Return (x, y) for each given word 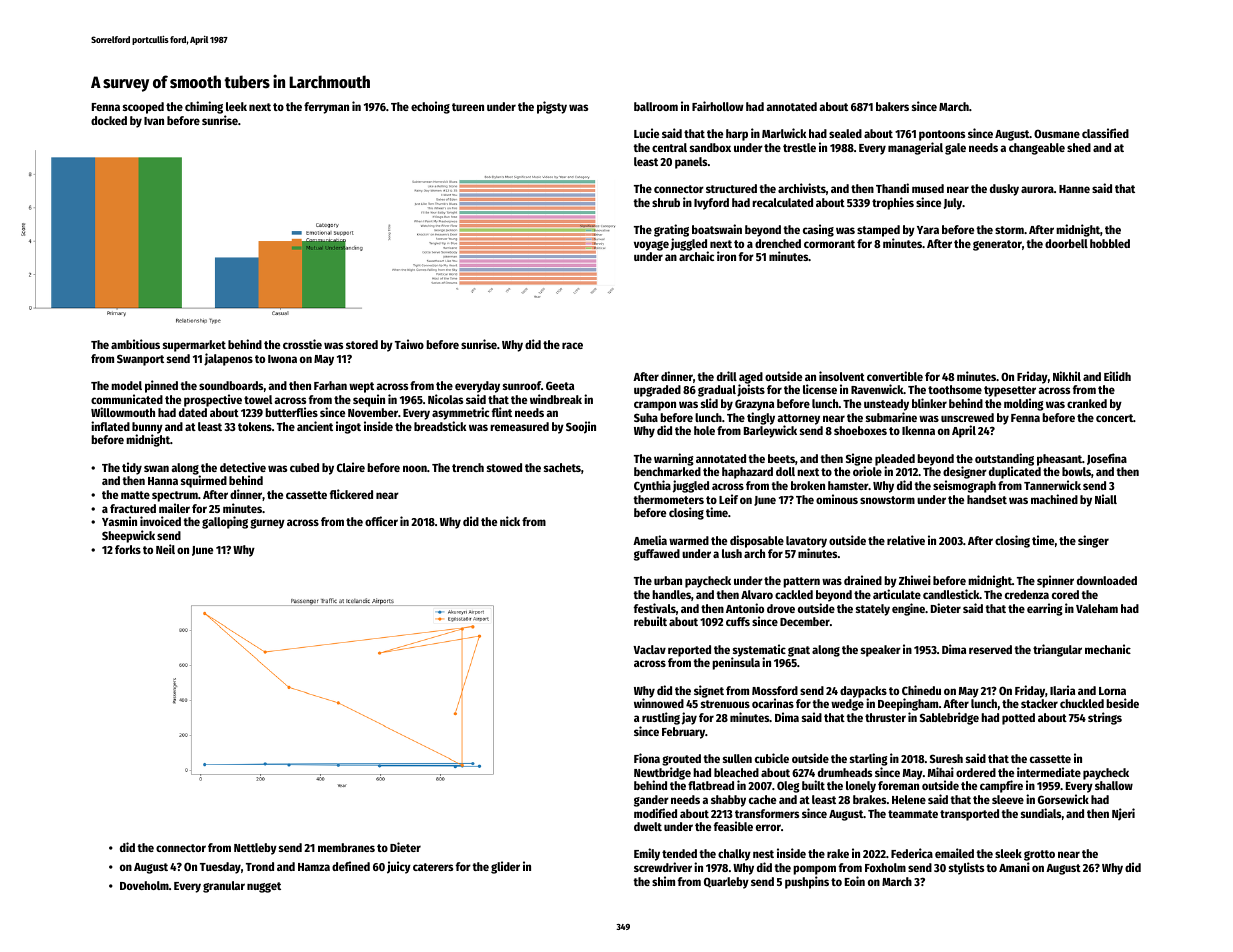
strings (1105, 718)
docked (109, 120)
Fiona (647, 758)
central (669, 147)
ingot (348, 427)
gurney (267, 524)
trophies (893, 203)
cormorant (829, 244)
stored (362, 344)
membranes (346, 847)
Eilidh (1117, 376)
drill (727, 376)
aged (751, 378)
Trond (260, 866)
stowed (504, 467)
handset (987, 499)
